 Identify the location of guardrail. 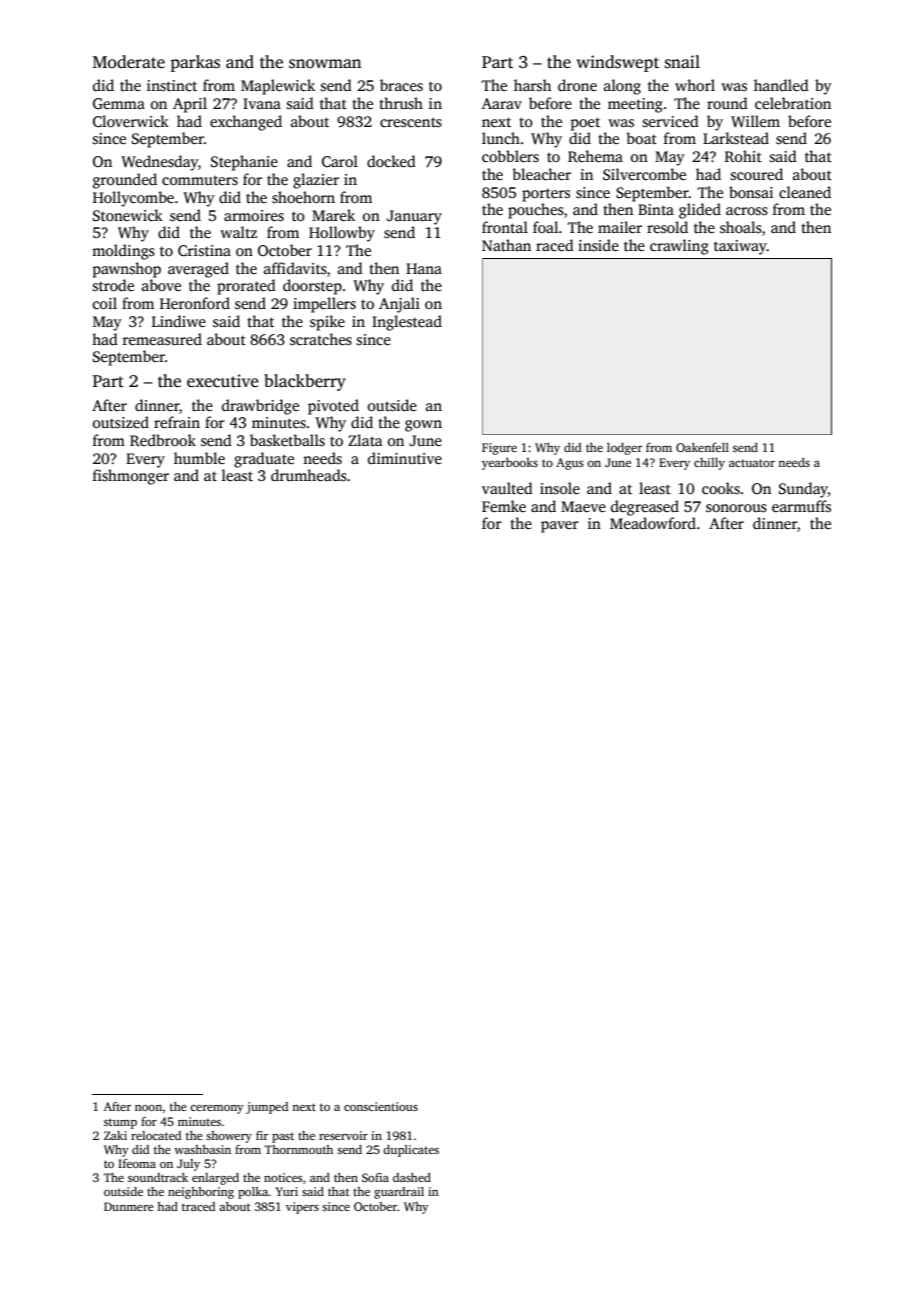
(399, 1193).
